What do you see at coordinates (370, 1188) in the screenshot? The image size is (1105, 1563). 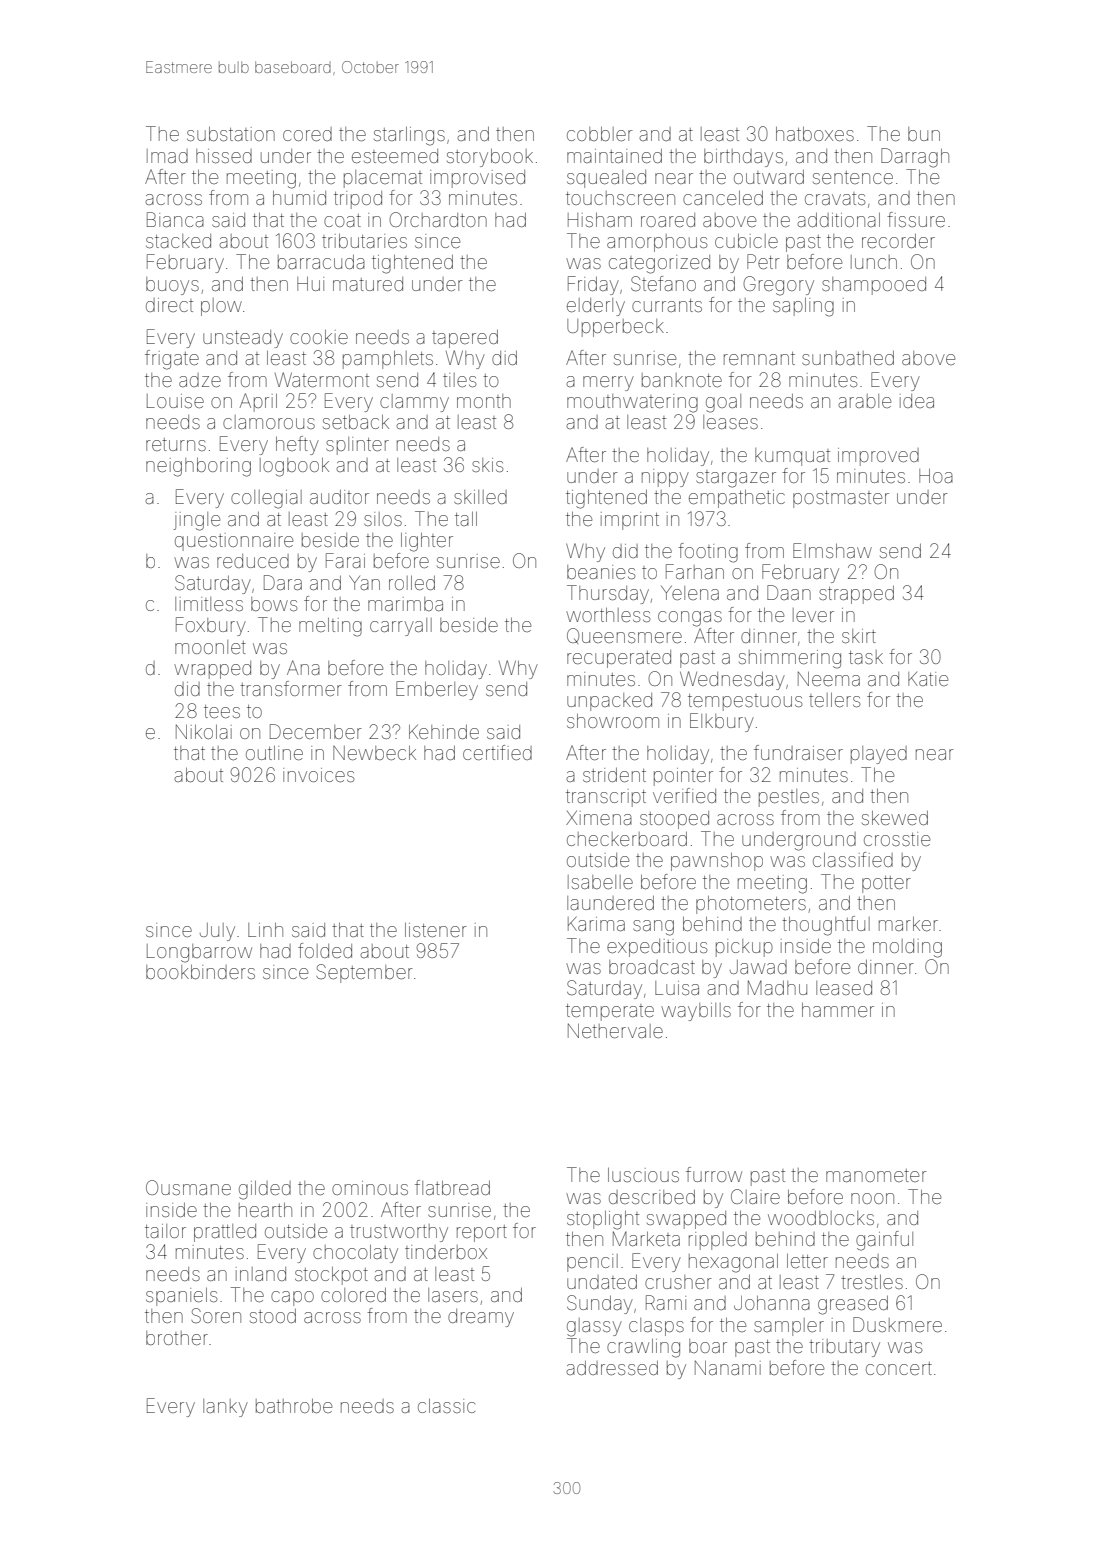 I see `ominous` at bounding box center [370, 1188].
